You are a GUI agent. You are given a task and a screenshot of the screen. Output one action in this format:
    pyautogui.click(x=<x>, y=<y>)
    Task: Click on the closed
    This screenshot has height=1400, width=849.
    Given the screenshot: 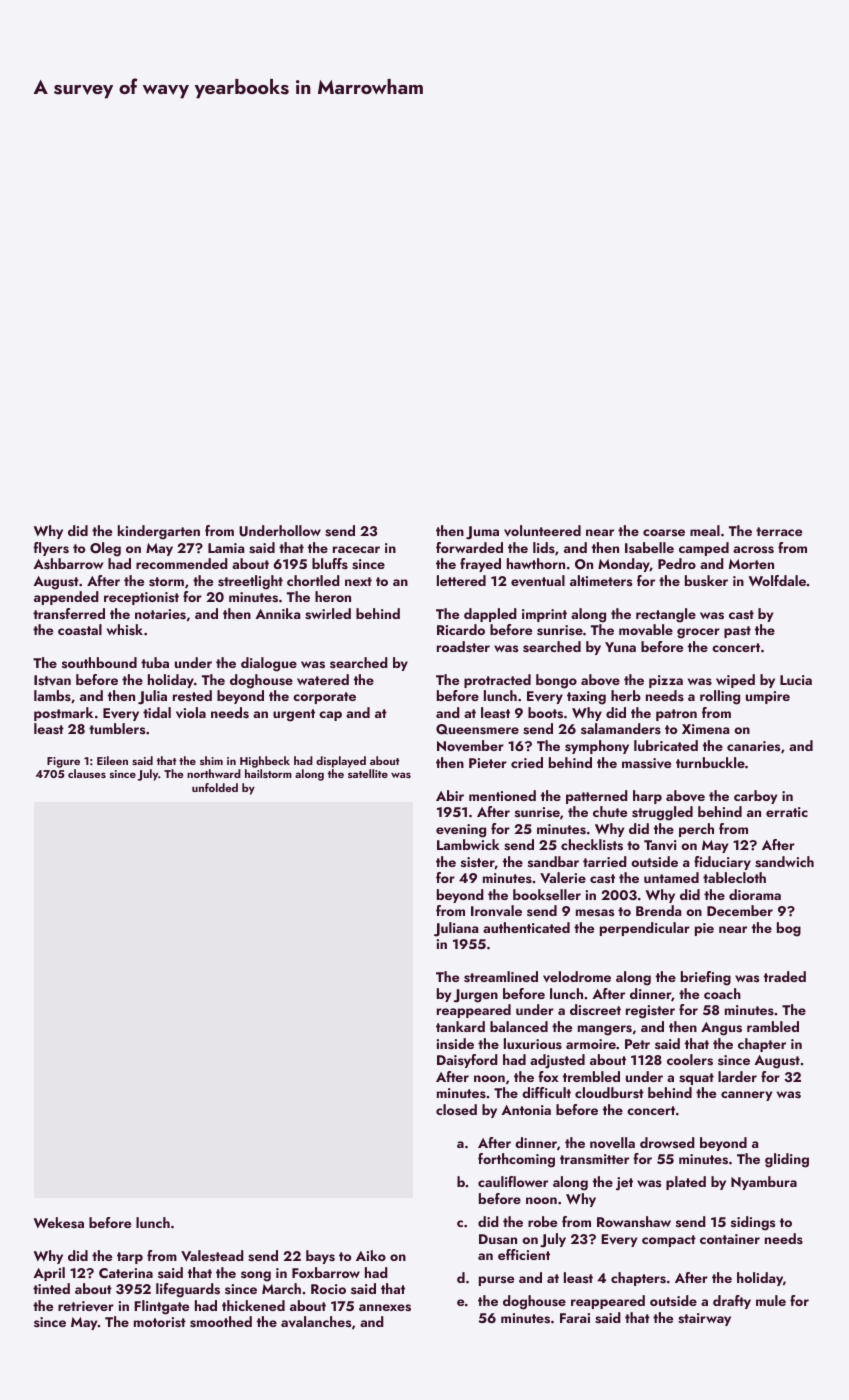 What is the action you would take?
    pyautogui.click(x=456, y=1110)
